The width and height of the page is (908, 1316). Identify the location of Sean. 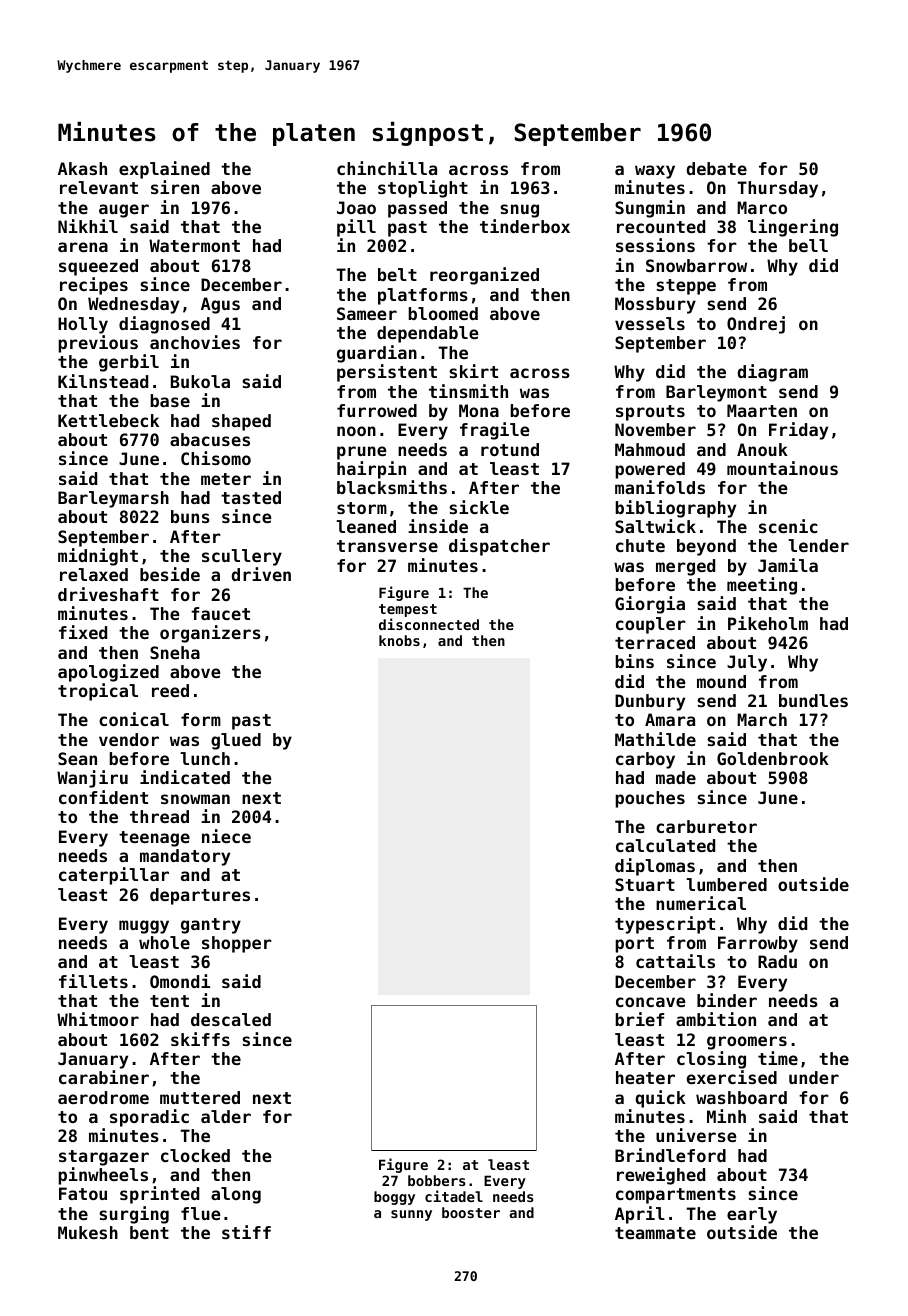
(77, 758).
